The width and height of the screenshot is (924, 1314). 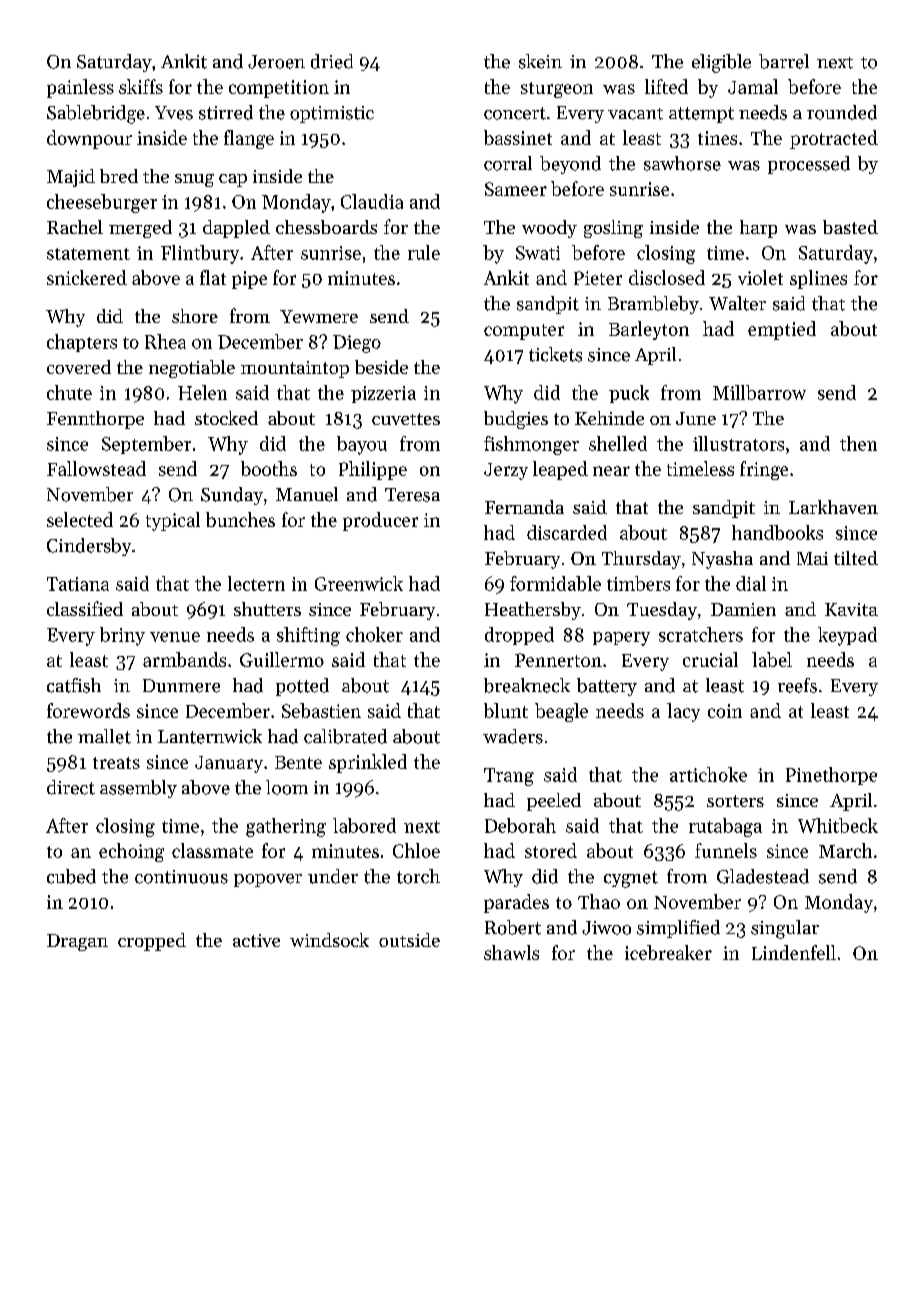 What do you see at coordinates (858, 443) in the screenshot?
I see `then` at bounding box center [858, 443].
